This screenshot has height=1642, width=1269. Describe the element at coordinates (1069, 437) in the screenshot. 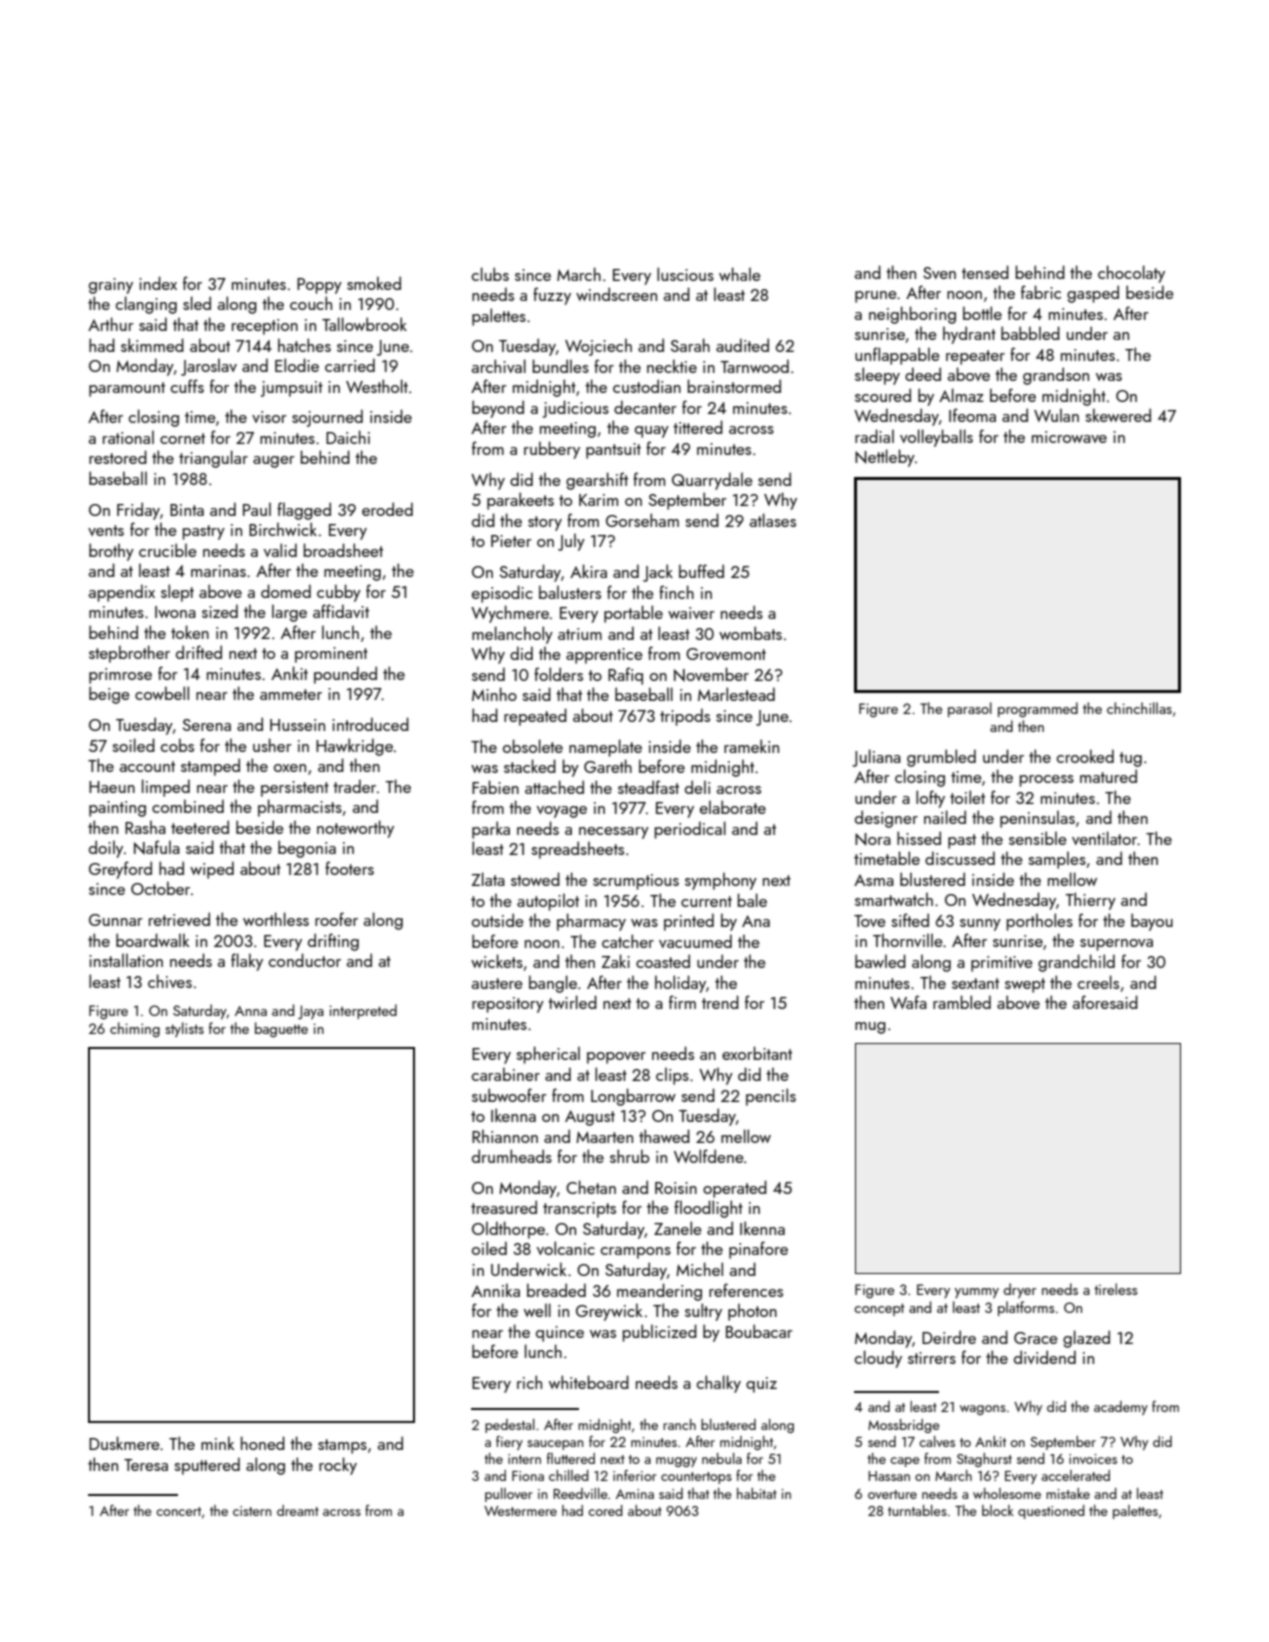

I see `microwave` at that location.
